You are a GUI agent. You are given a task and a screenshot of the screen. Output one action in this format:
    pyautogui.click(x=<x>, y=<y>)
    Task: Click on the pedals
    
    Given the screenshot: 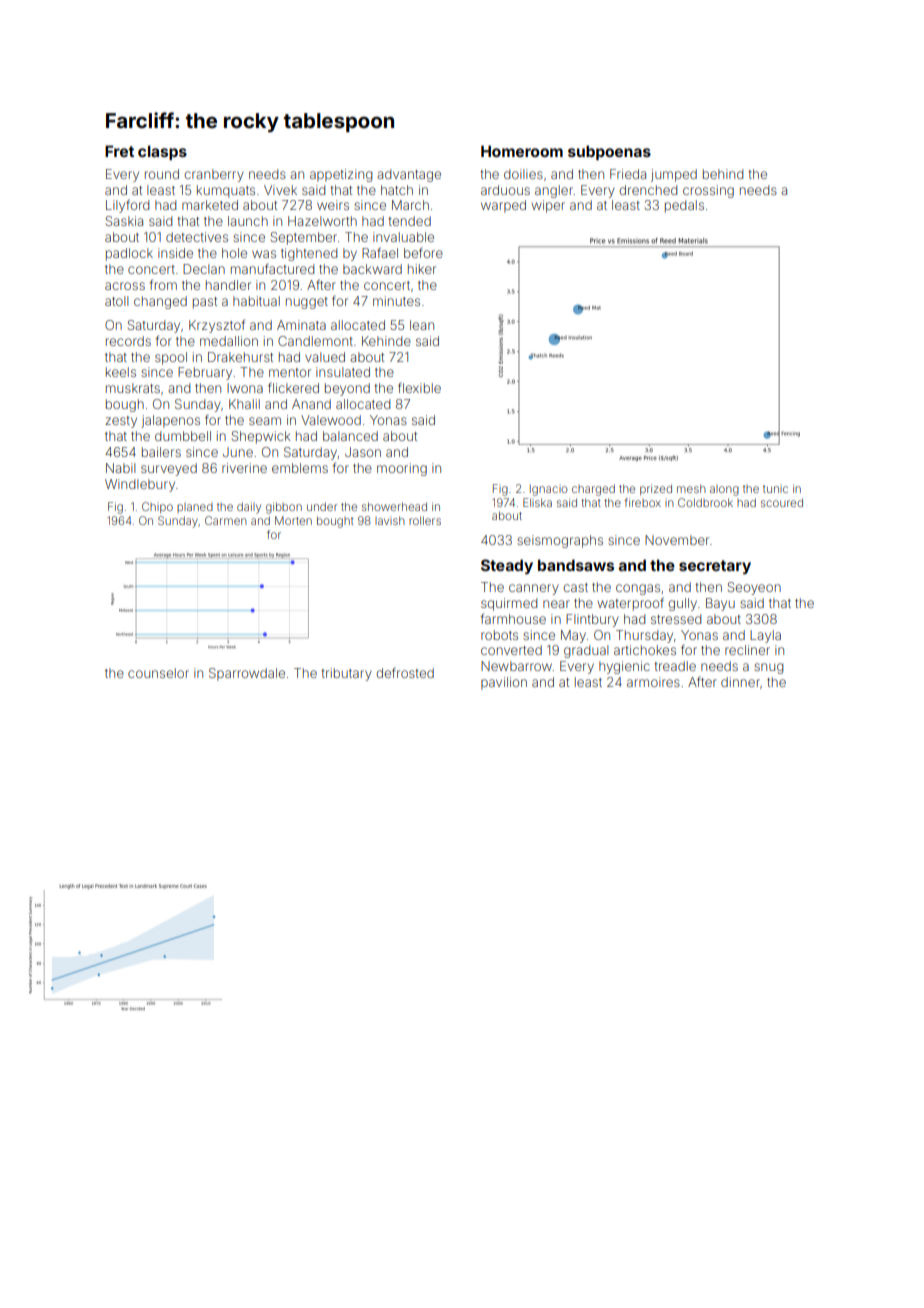 What is the action you would take?
    pyautogui.click(x=684, y=206)
